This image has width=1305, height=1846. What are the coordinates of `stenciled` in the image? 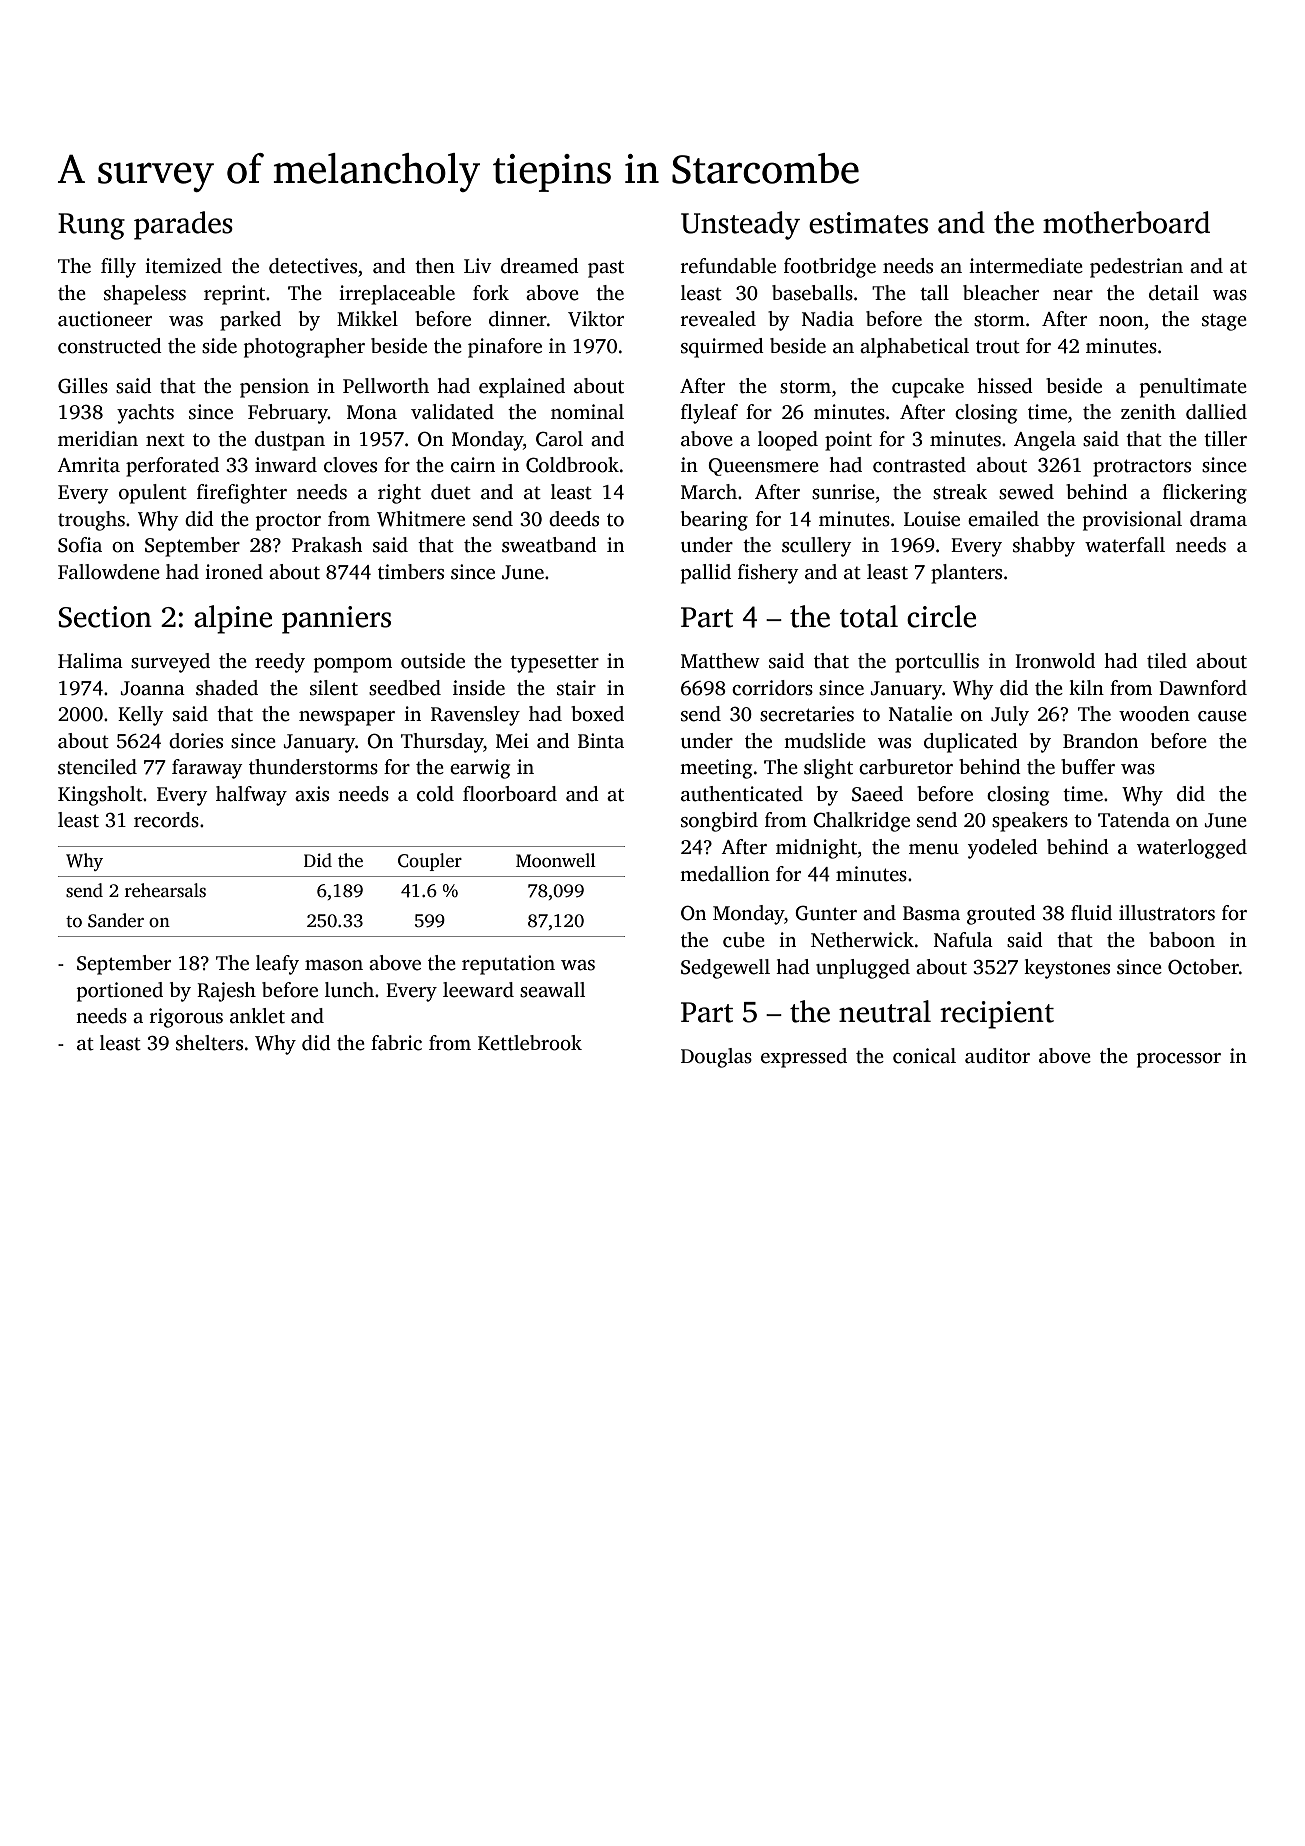 It's located at (97, 767).
